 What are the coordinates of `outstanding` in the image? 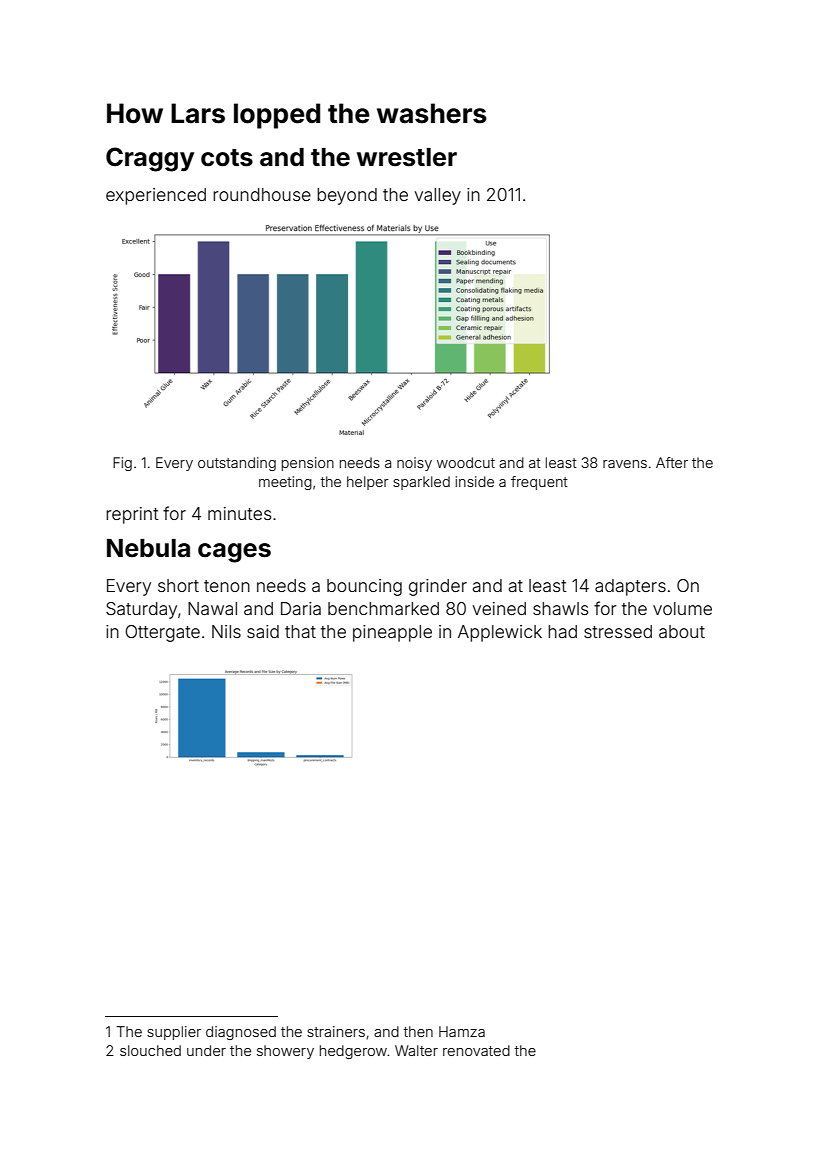 It's located at (237, 464).
